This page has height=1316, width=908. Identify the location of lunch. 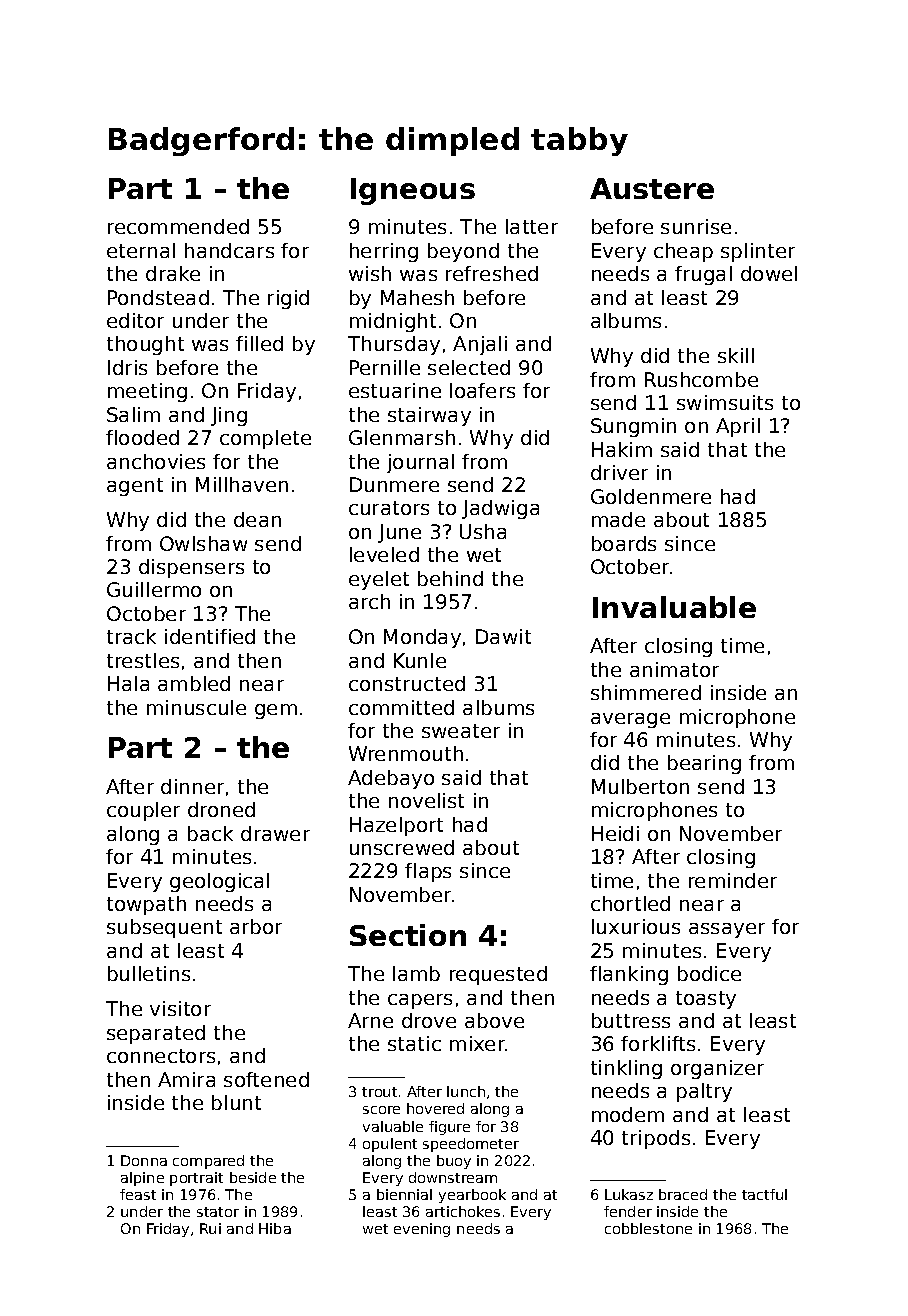
(466, 1091).
